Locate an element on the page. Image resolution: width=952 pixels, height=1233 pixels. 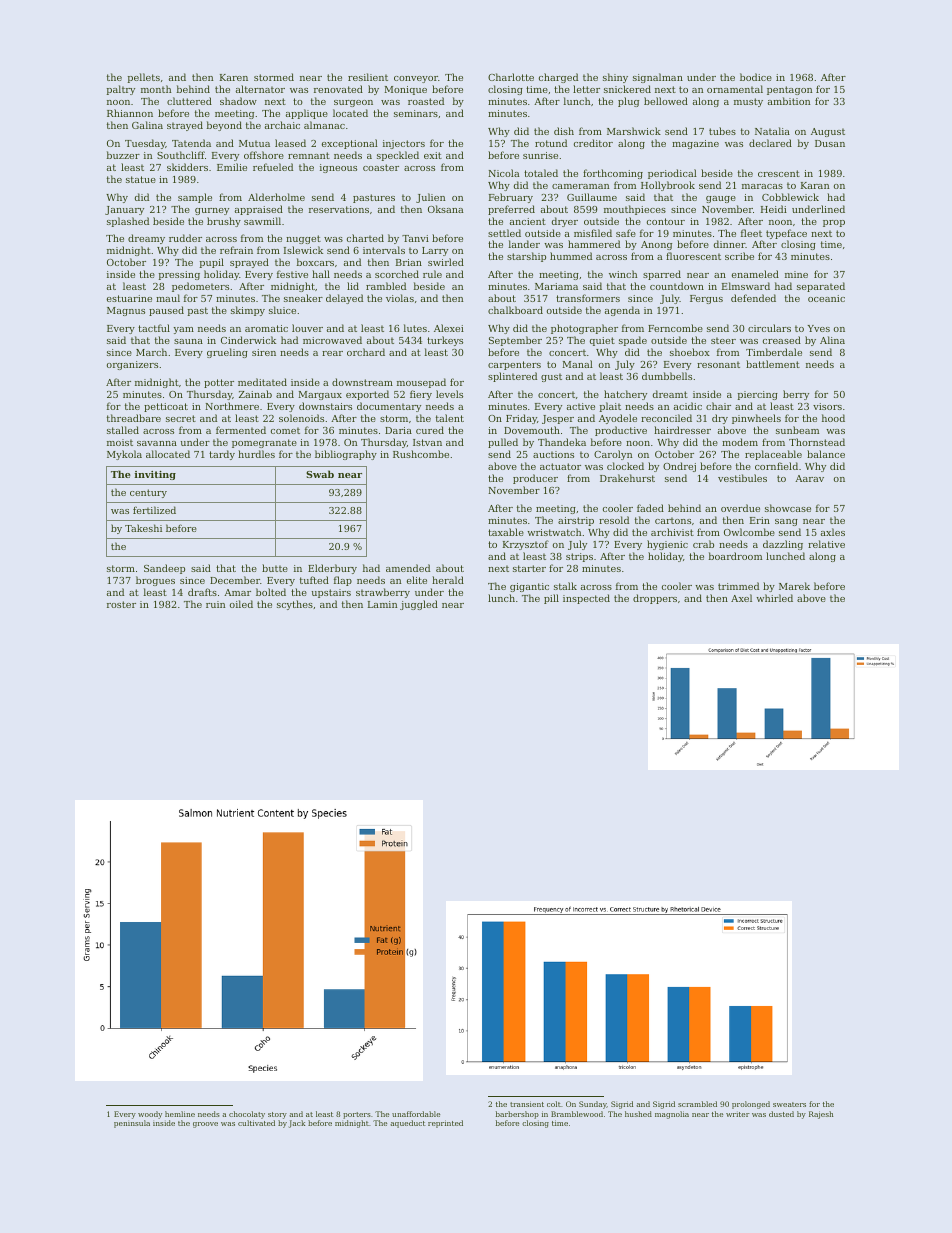
inviting is located at coordinates (155, 475).
